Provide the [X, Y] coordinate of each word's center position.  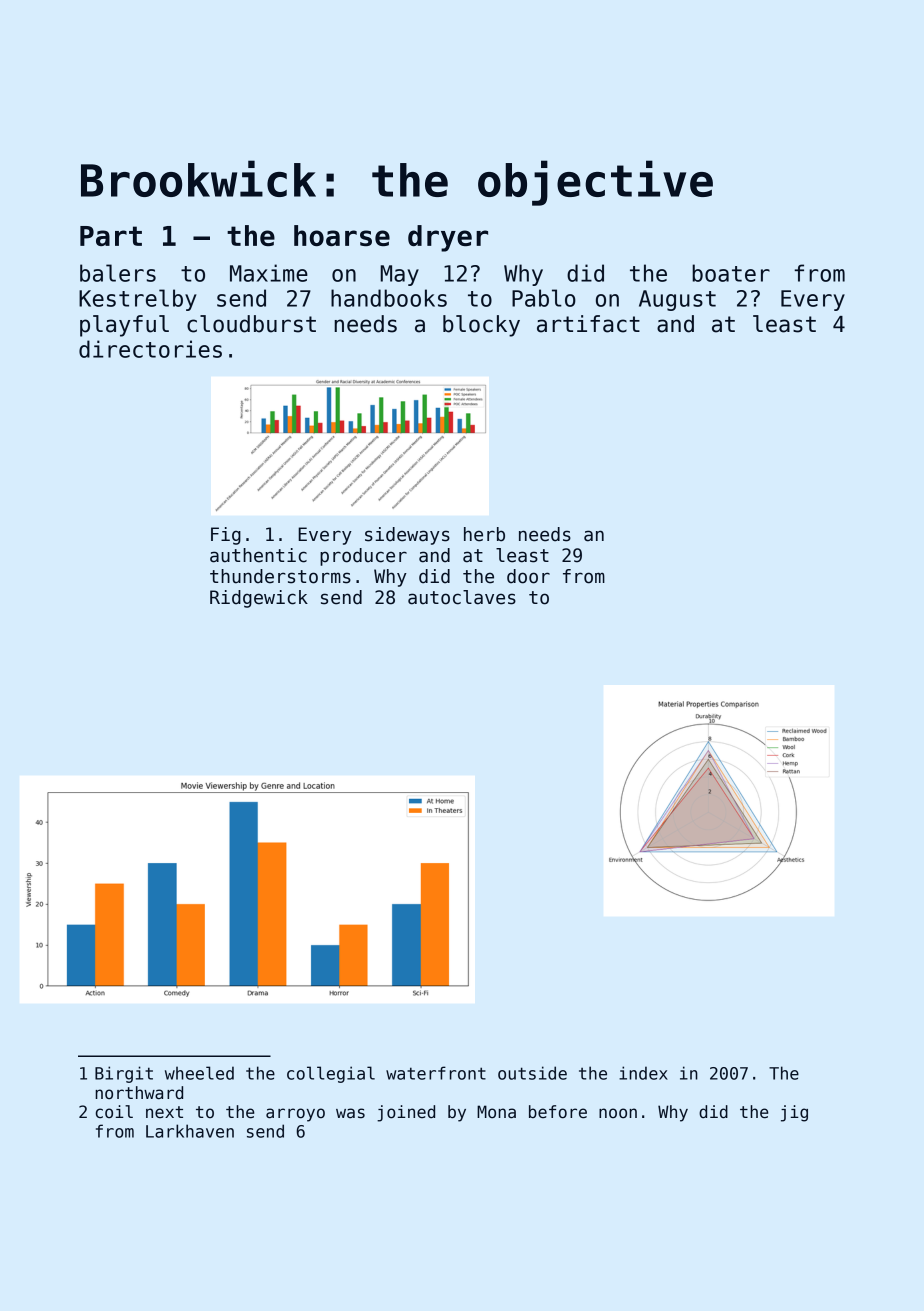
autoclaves [462, 597]
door [528, 576]
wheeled [199, 1073]
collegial [331, 1074]
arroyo [295, 1115]
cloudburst [251, 324]
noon [618, 1113]
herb [484, 534]
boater [731, 273]
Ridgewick [259, 599]
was [350, 1113]
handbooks [389, 298]
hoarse [342, 235]
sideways [407, 536]
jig [794, 1113]
